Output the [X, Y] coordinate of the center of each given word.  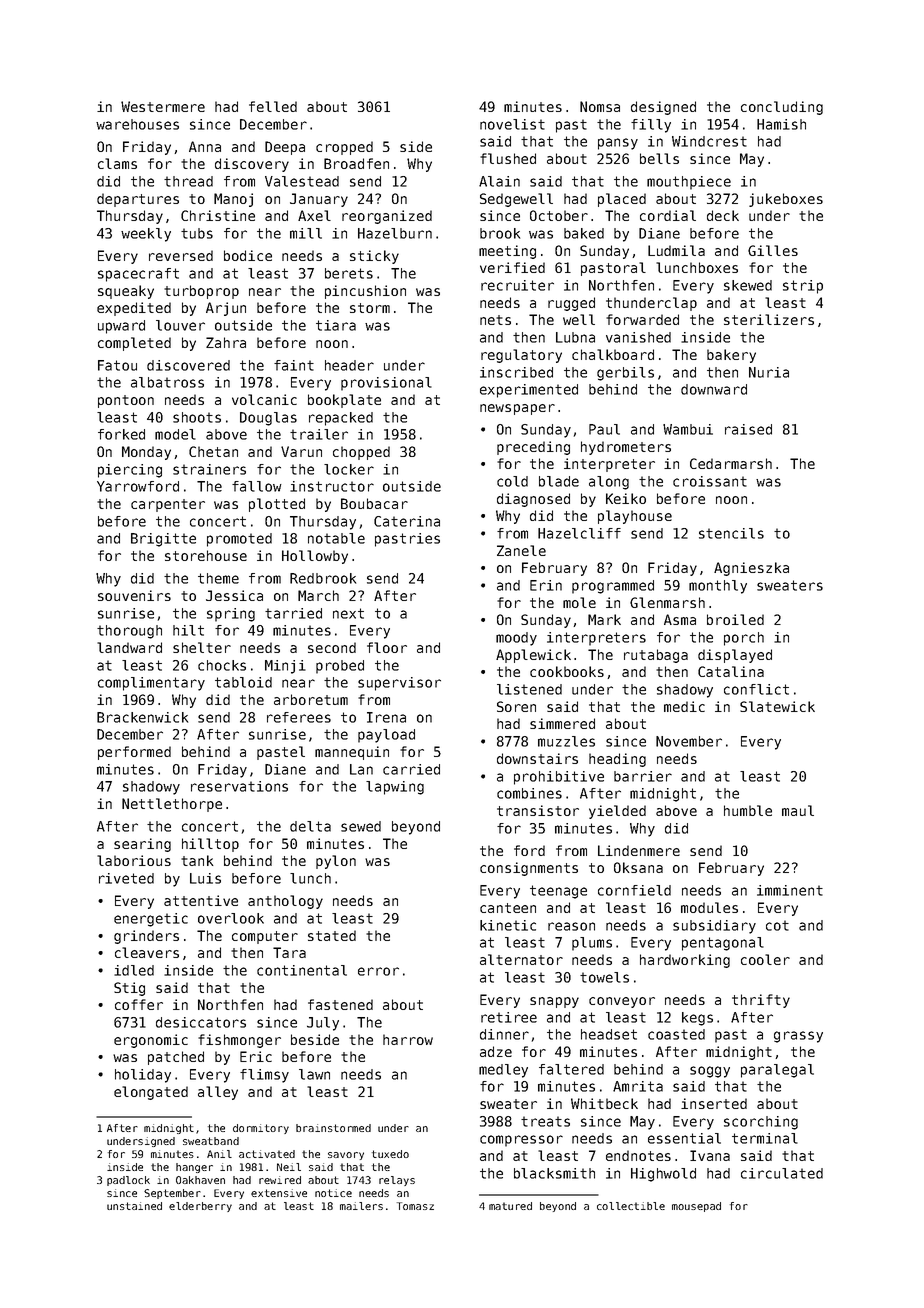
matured [510, 1206]
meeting [507, 252]
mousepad [696, 1207]
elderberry [200, 1207]
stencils [731, 533]
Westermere [163, 106]
